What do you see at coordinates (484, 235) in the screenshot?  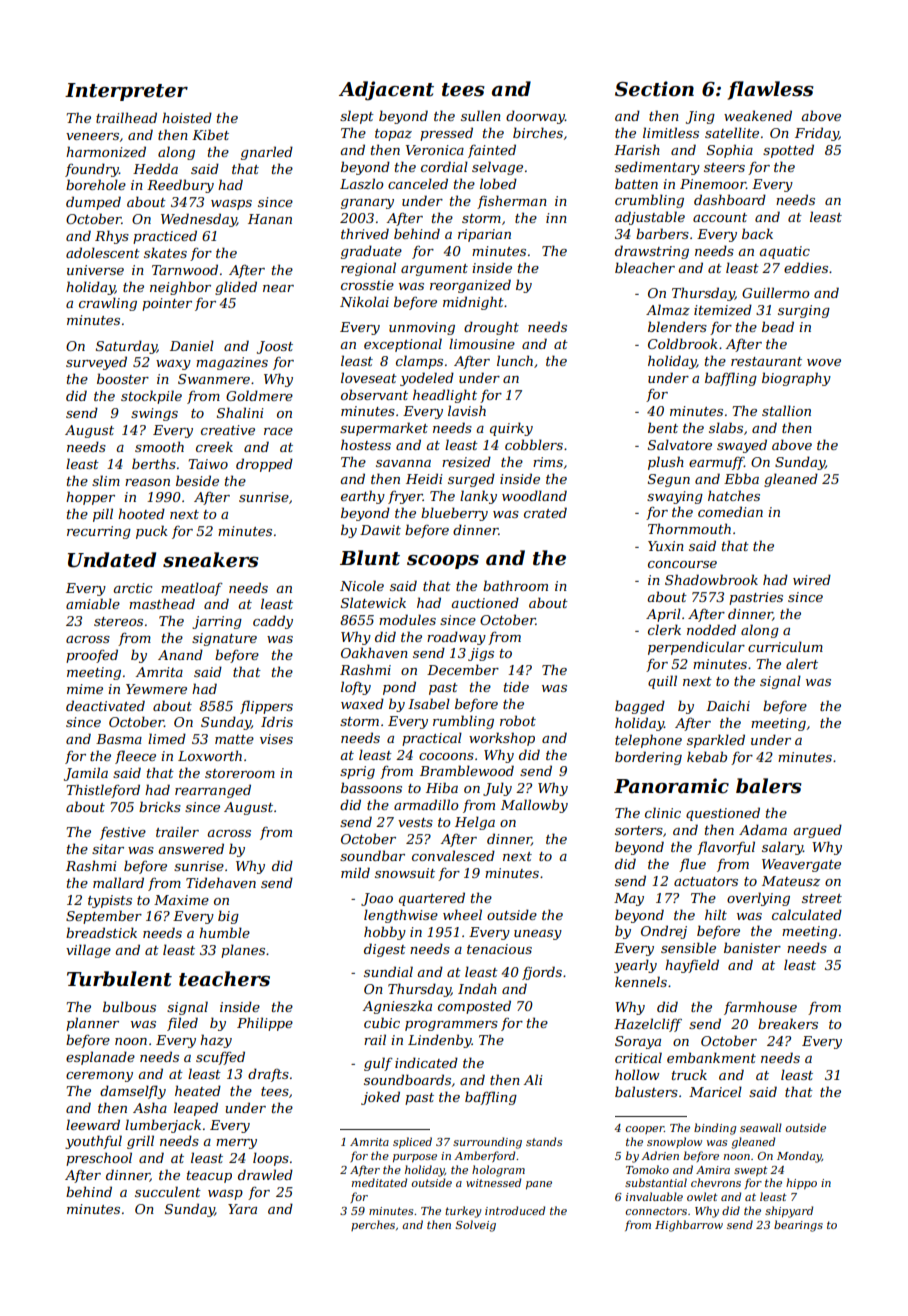 I see `riparian` at bounding box center [484, 235].
